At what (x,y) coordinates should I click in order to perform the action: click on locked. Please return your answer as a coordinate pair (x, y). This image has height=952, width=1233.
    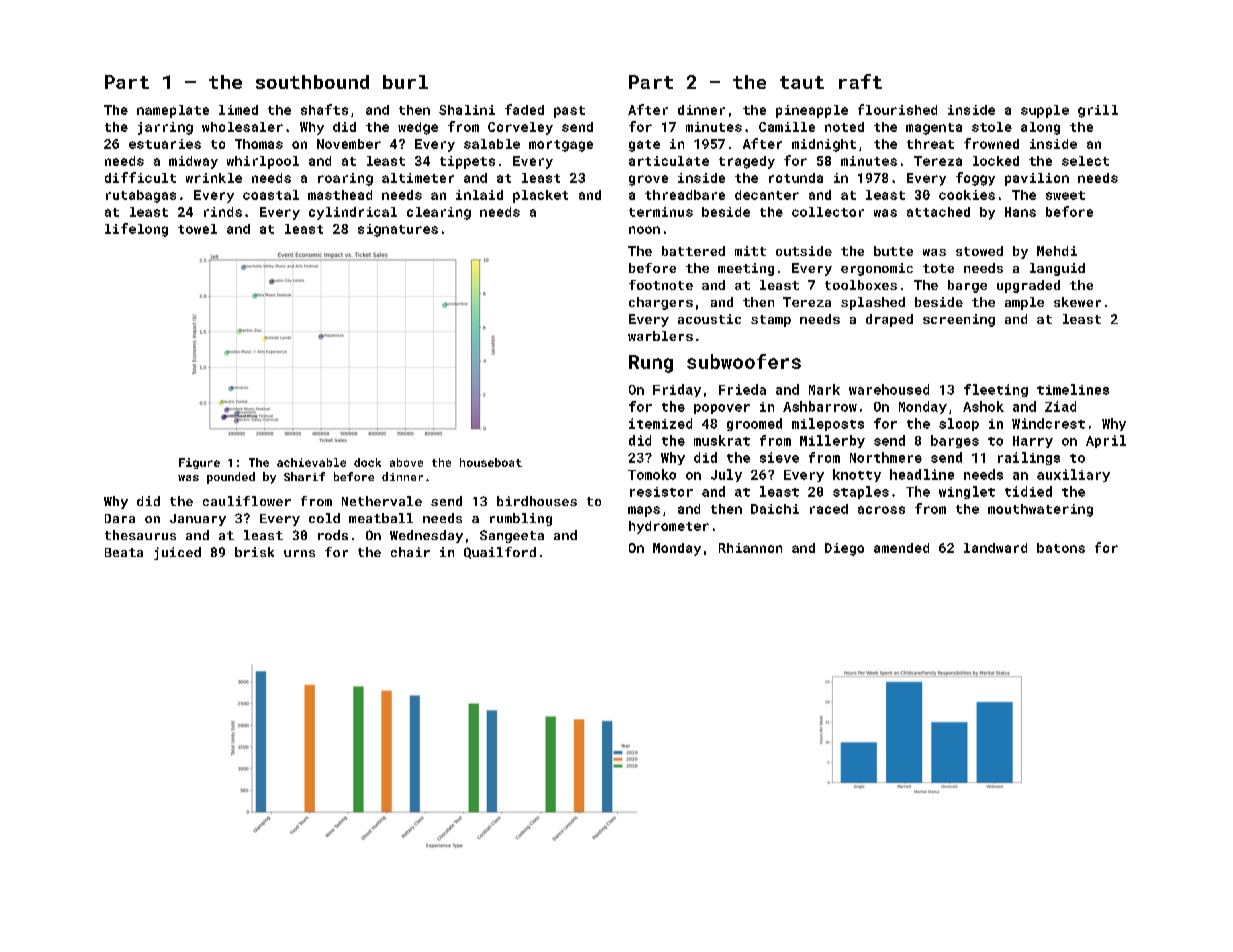
    Looking at the image, I should click on (996, 161).
